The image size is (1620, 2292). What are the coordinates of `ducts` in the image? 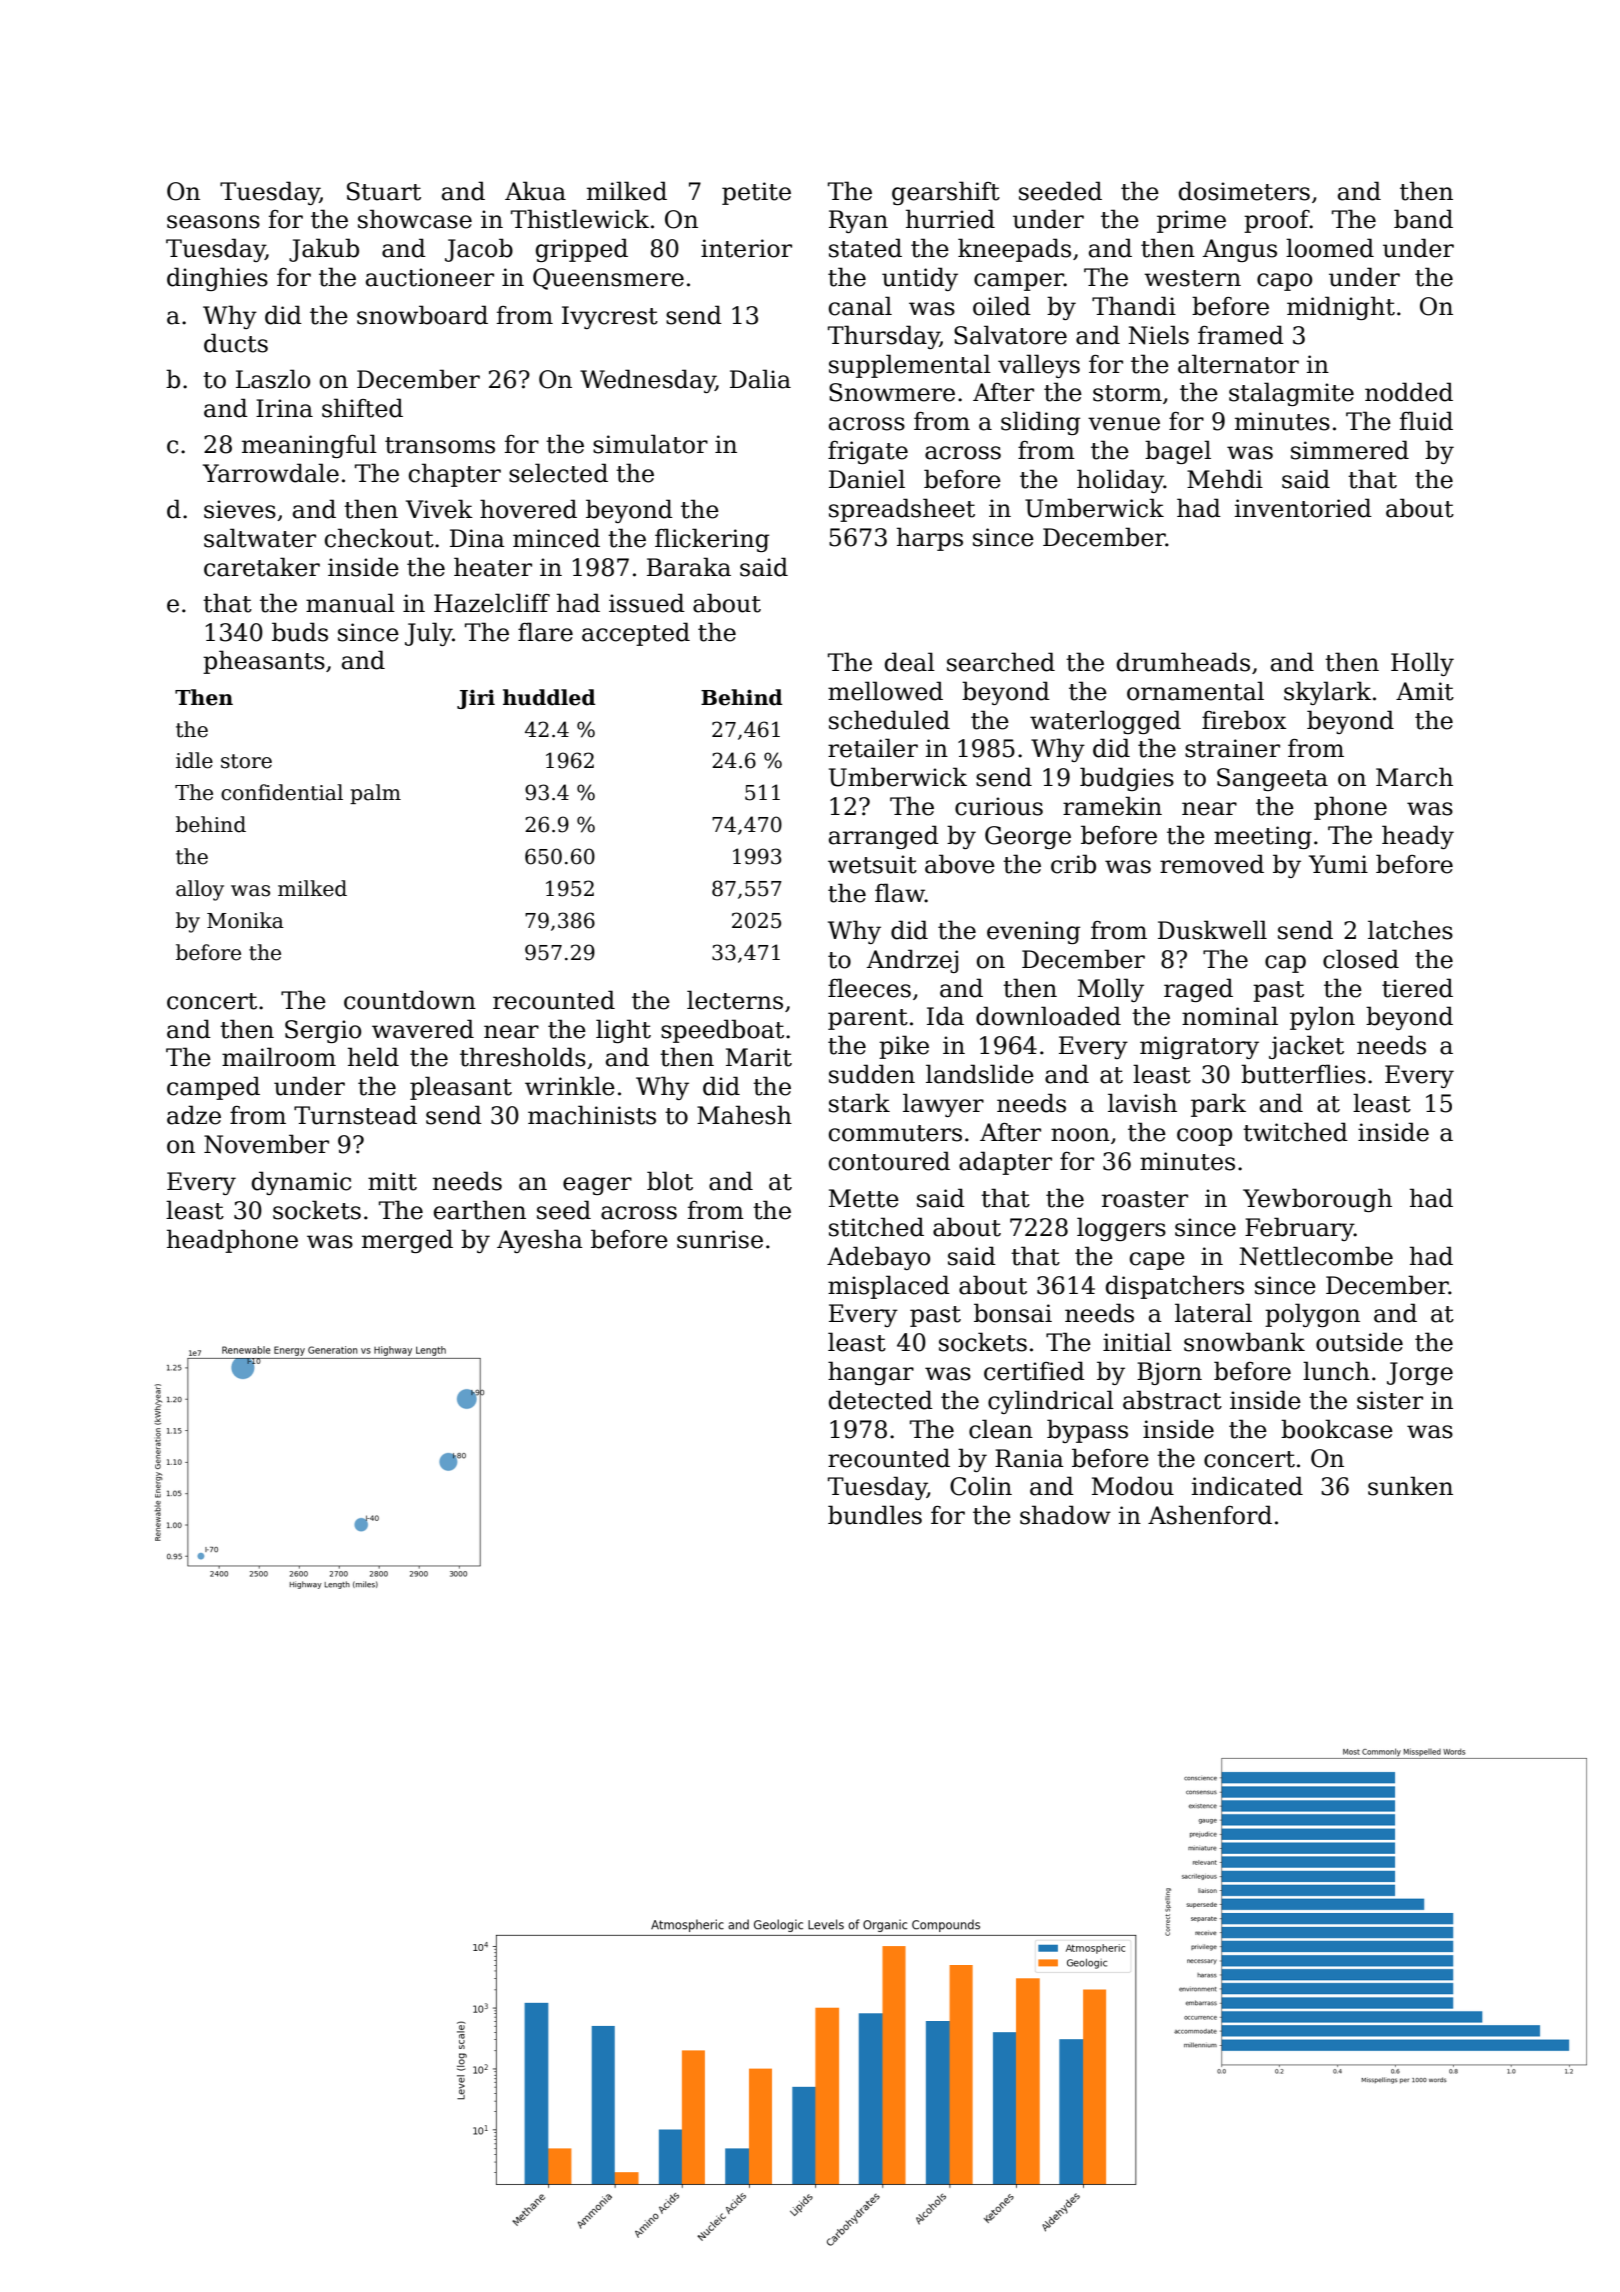 It's located at (236, 343).
